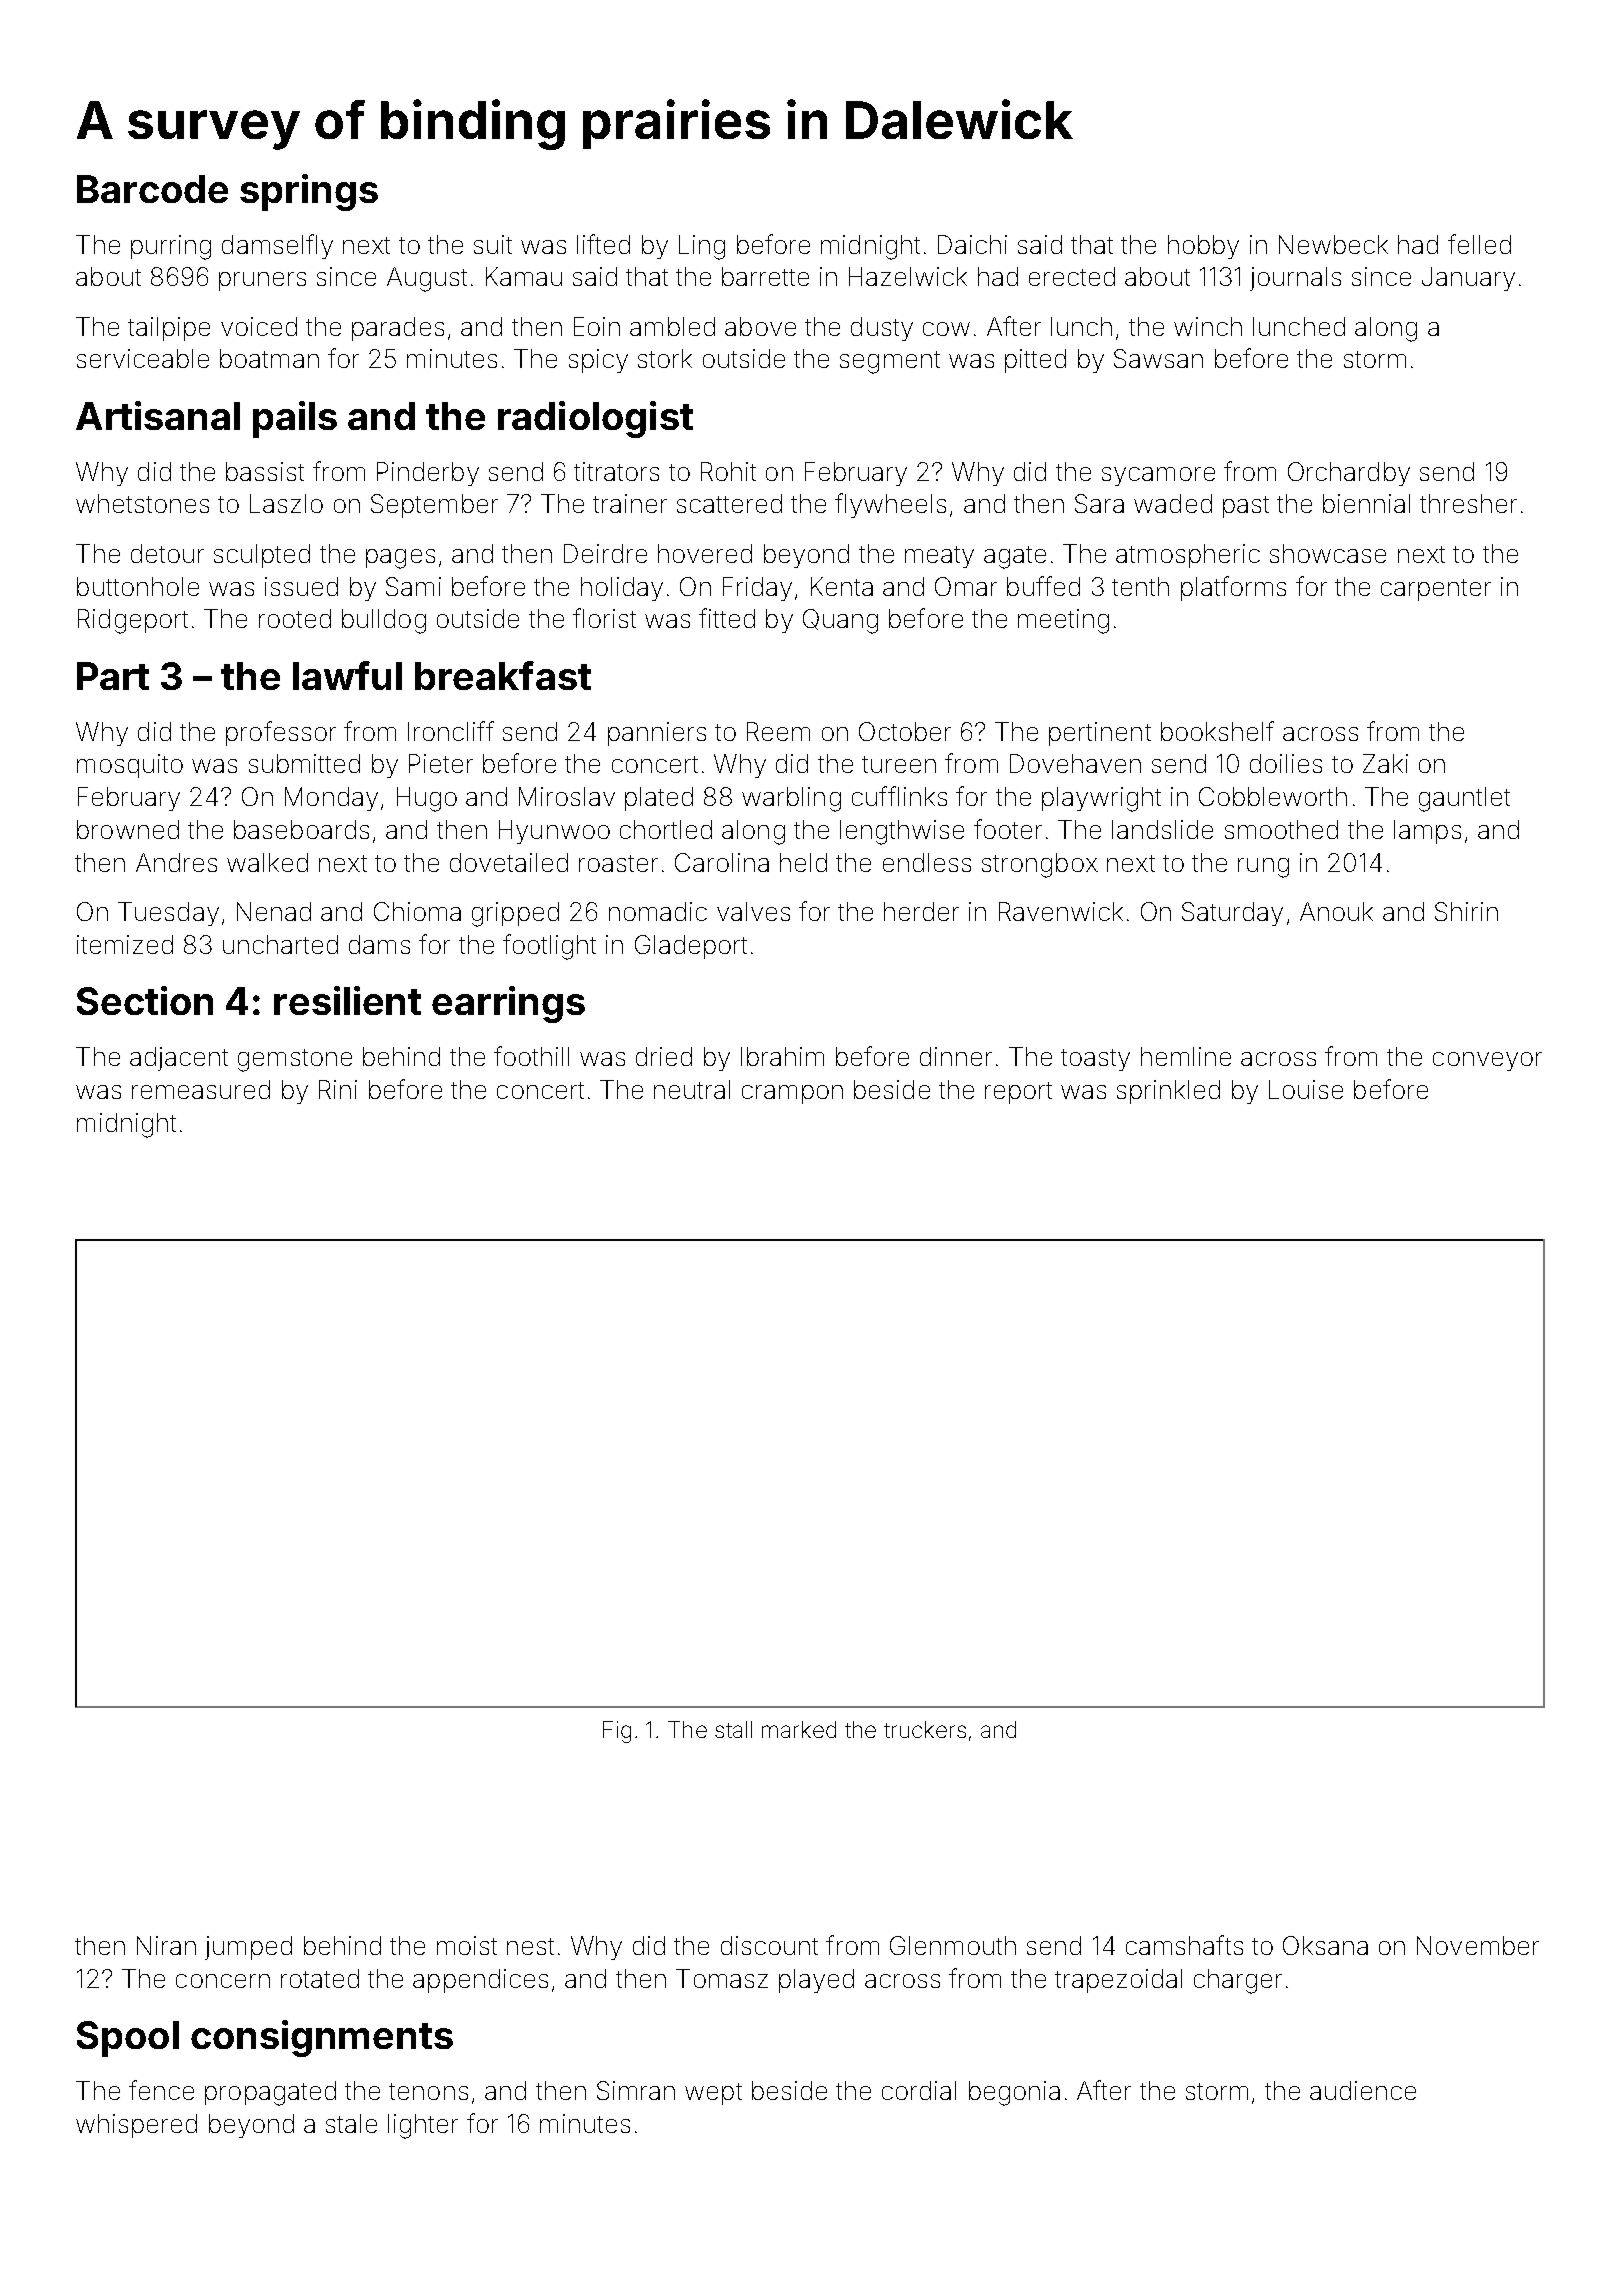 This page has height=2292, width=1620. What do you see at coordinates (166, 1945) in the page?
I see `Niran` at bounding box center [166, 1945].
